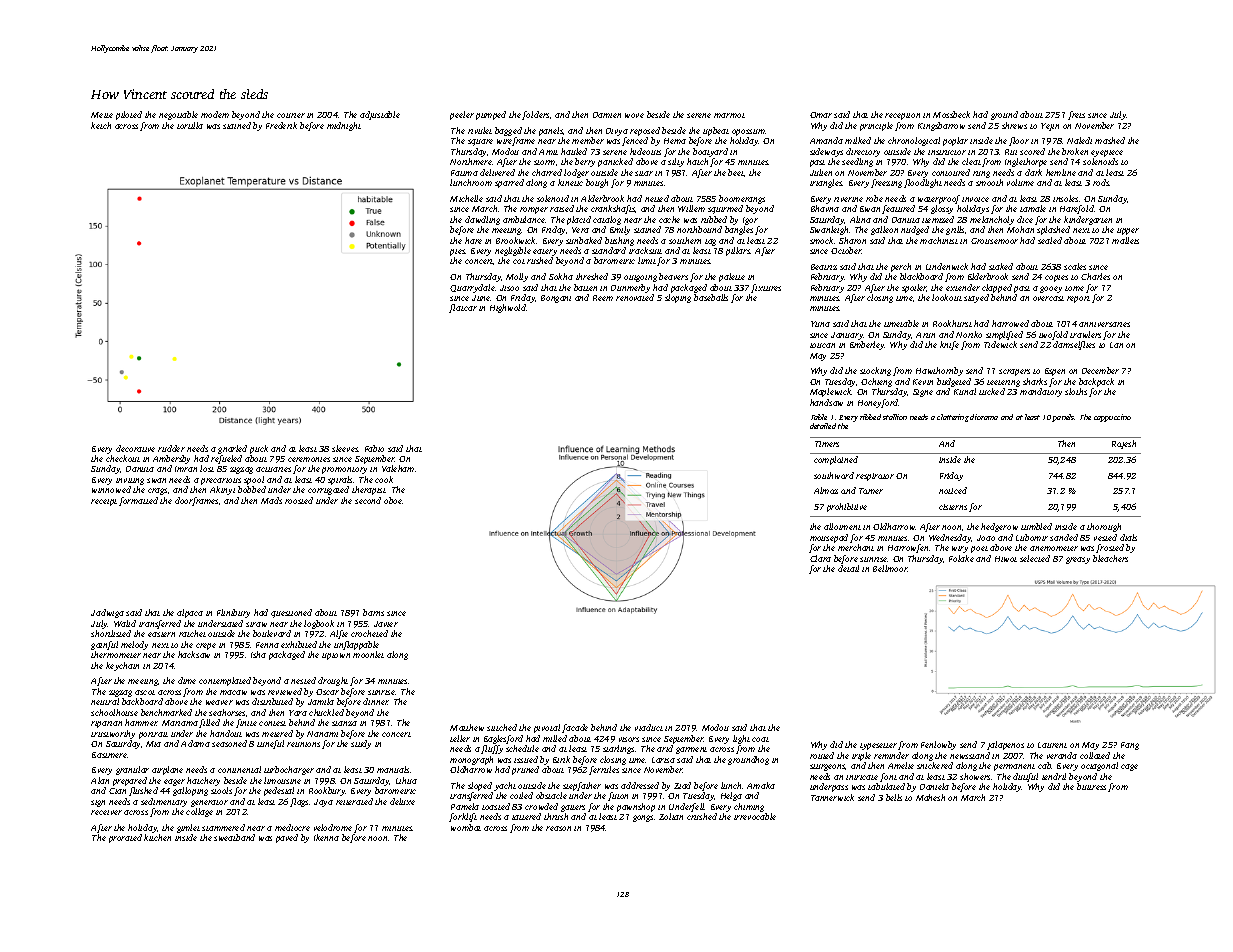 The image size is (1233, 952). I want to click on Clara, so click(820, 558).
